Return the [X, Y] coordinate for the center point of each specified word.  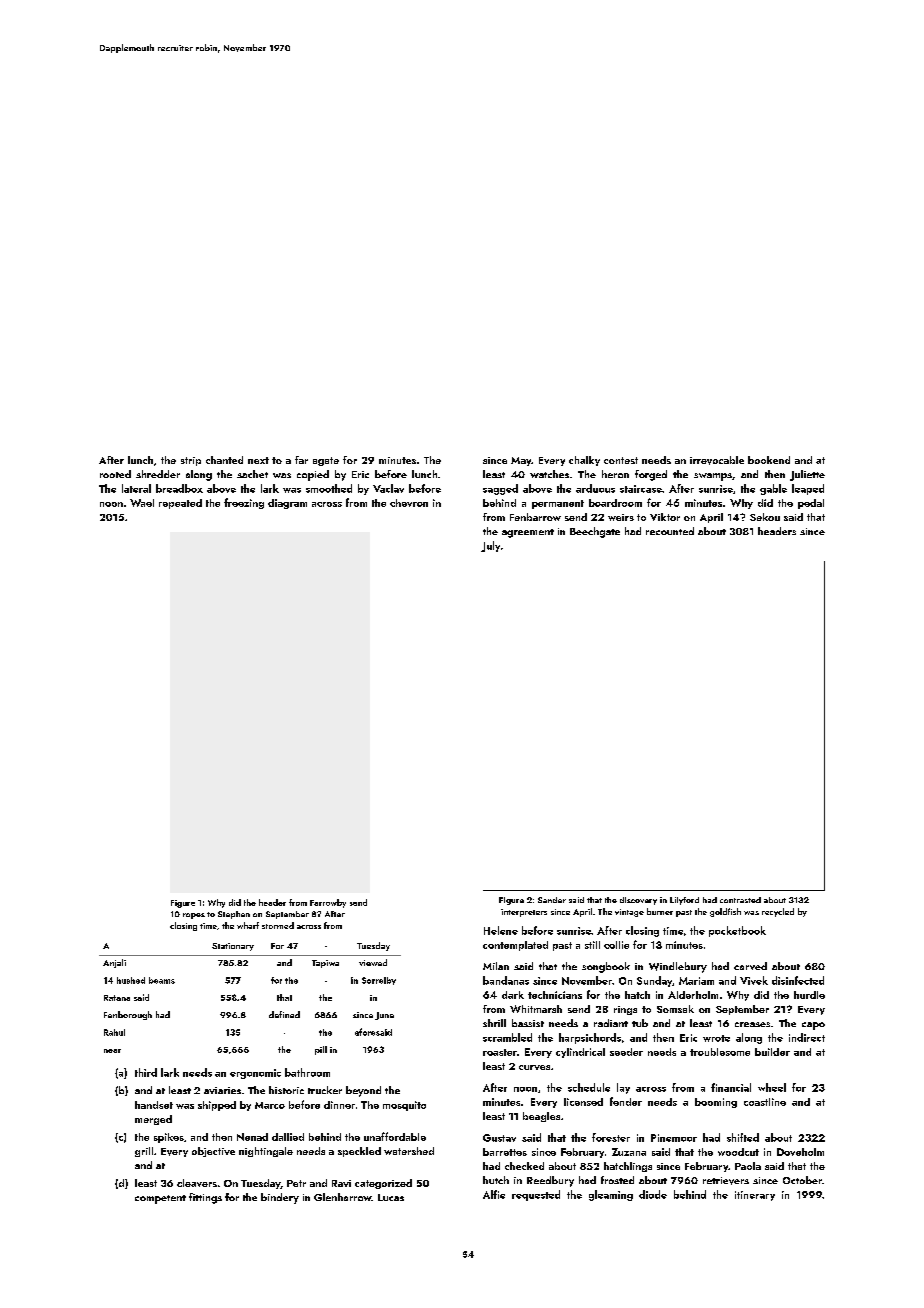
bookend [769, 460]
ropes [194, 916]
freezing [244, 503]
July [490, 546]
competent [160, 1199]
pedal [811, 504]
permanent [558, 504]
